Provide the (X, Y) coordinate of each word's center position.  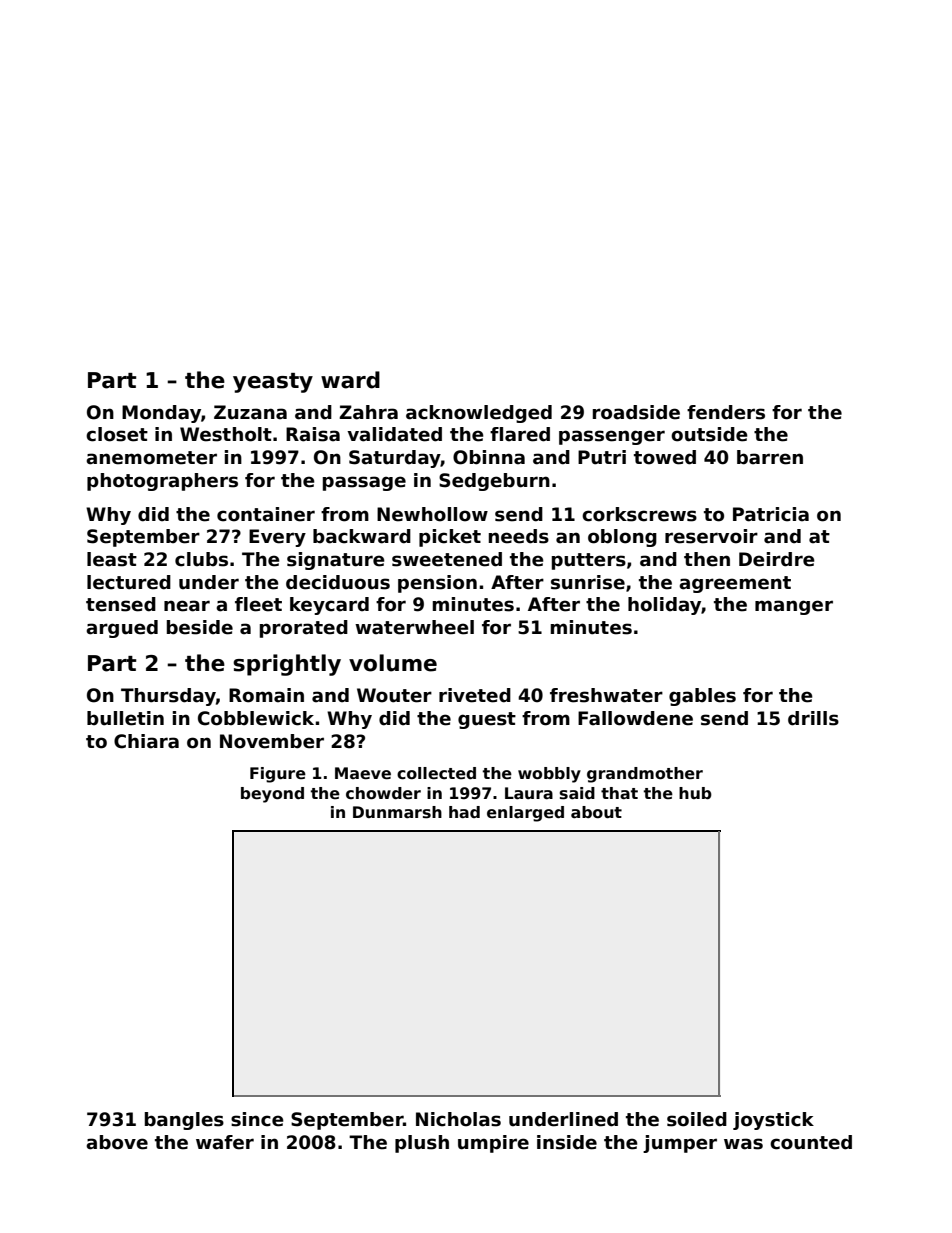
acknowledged (479, 414)
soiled (697, 1119)
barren (770, 457)
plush (422, 1144)
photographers (162, 482)
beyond (272, 795)
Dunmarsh (397, 812)
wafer (225, 1142)
